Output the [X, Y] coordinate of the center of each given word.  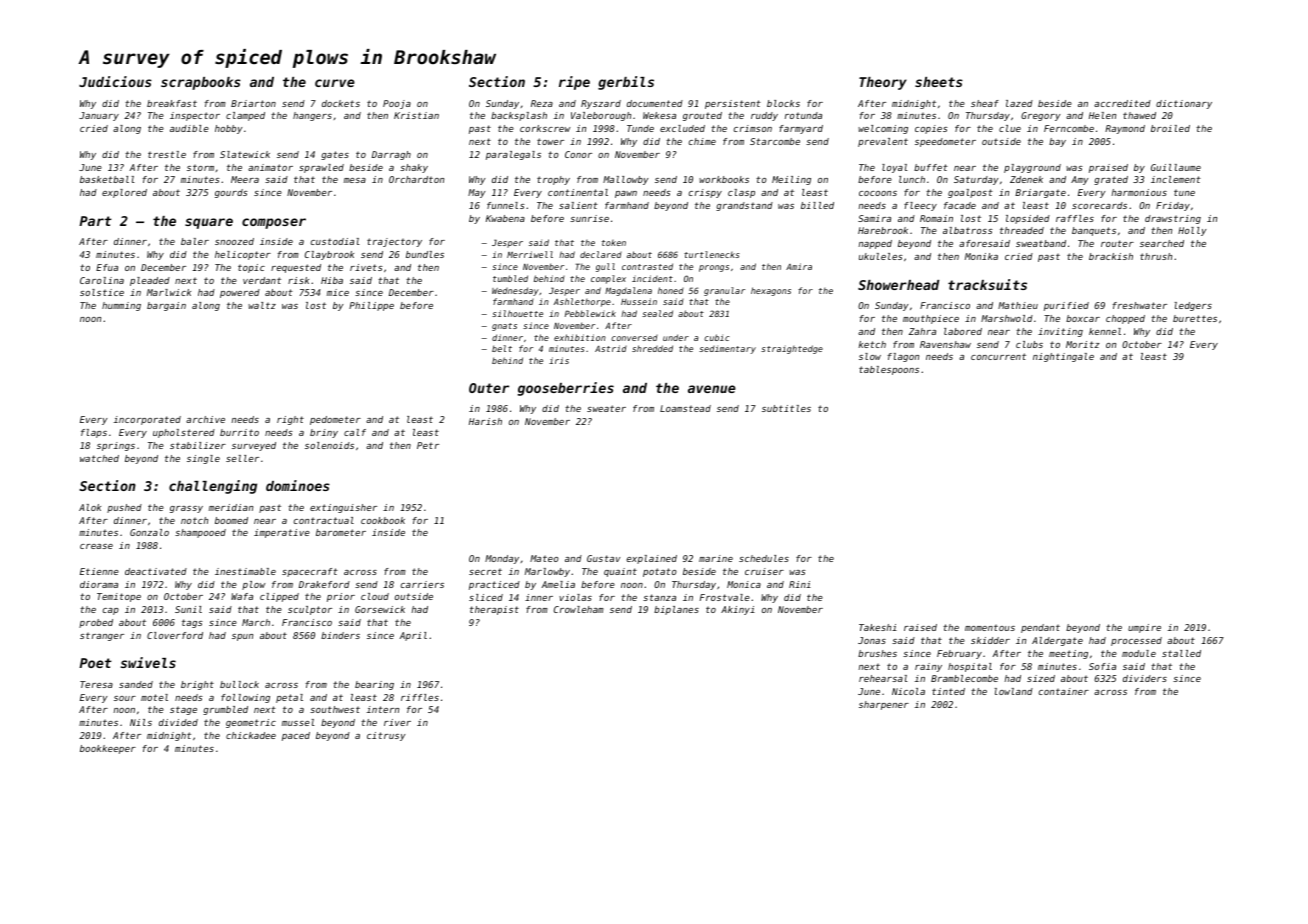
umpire [1144, 628]
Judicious [115, 81]
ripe [574, 83]
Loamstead [685, 408]
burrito [239, 432]
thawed [1139, 115]
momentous [990, 628]
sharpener [884, 705]
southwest [335, 709]
